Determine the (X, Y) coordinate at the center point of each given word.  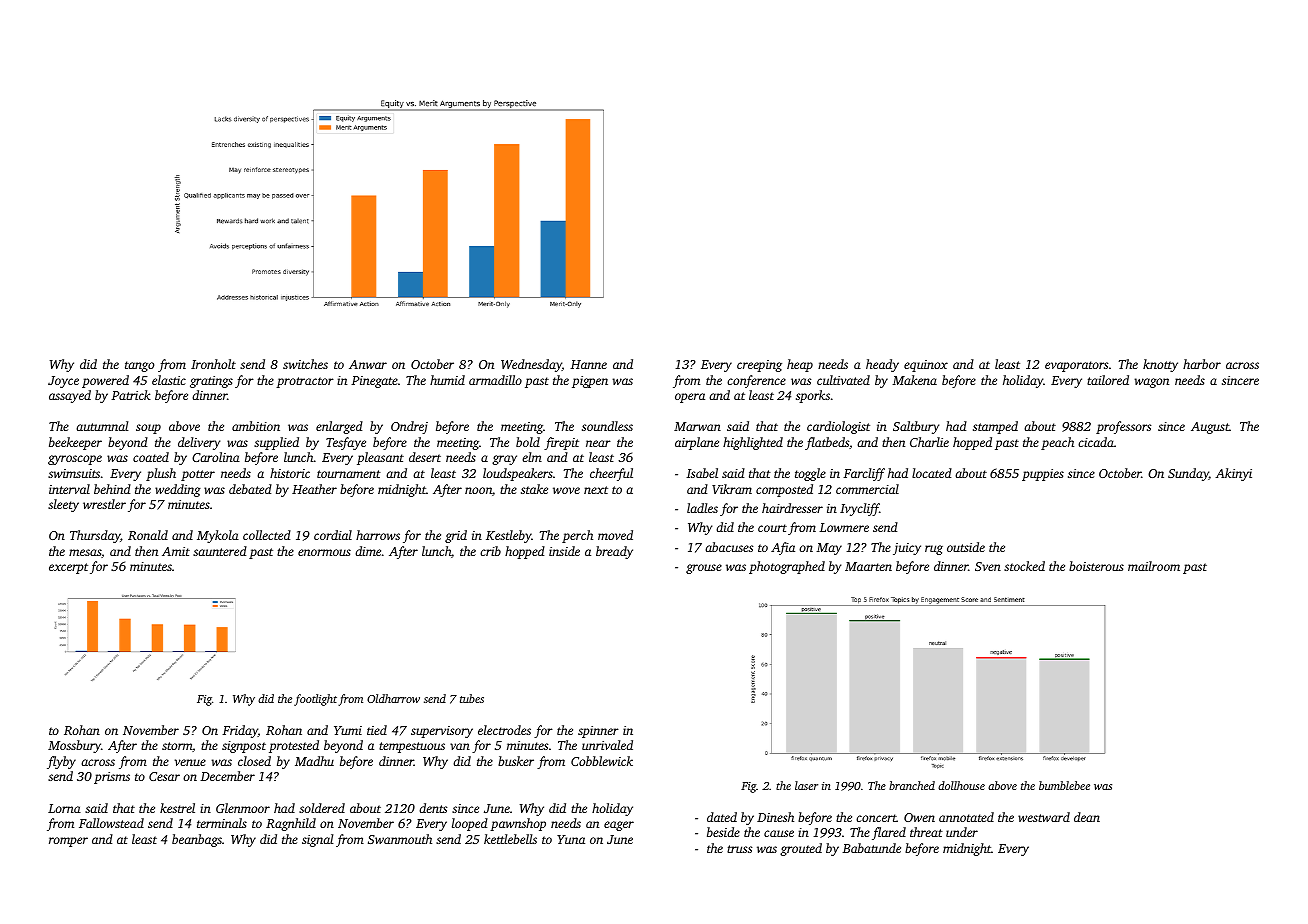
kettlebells (510, 839)
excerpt (68, 568)
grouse (704, 569)
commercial (867, 489)
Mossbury (74, 746)
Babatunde (871, 848)
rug (934, 550)
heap (800, 365)
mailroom (1154, 566)
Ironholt (213, 364)
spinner (598, 732)
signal (317, 840)
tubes (472, 698)
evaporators (1076, 366)
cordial (333, 535)
